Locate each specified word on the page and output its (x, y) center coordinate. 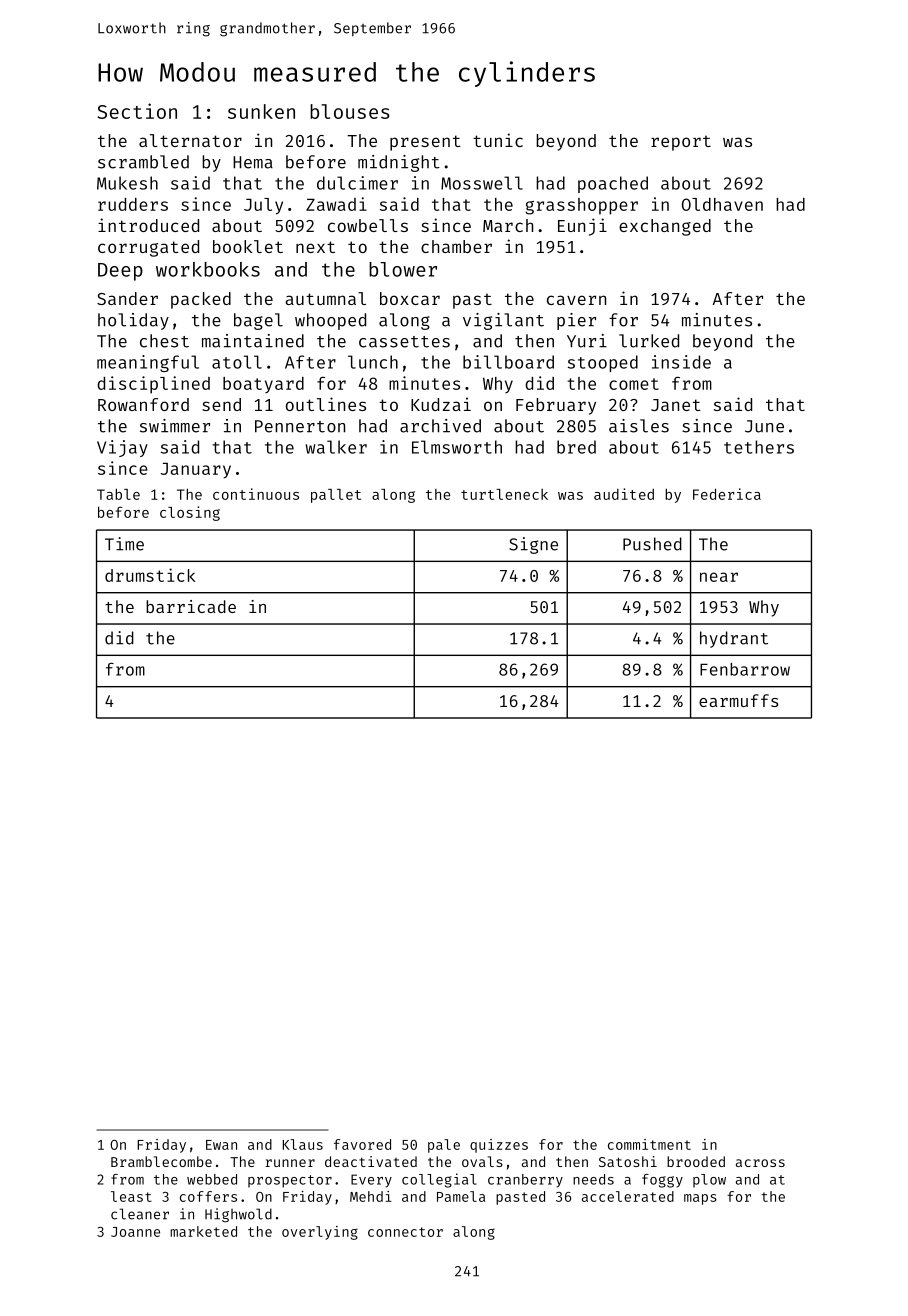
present (425, 143)
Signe (533, 545)
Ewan (221, 1145)
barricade (191, 606)
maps (700, 1199)
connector (405, 1232)
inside (681, 362)
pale (444, 1146)
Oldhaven (722, 204)
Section (137, 111)
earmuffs (739, 700)
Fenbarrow (745, 669)
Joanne (135, 1232)
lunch (373, 362)
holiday (133, 321)
